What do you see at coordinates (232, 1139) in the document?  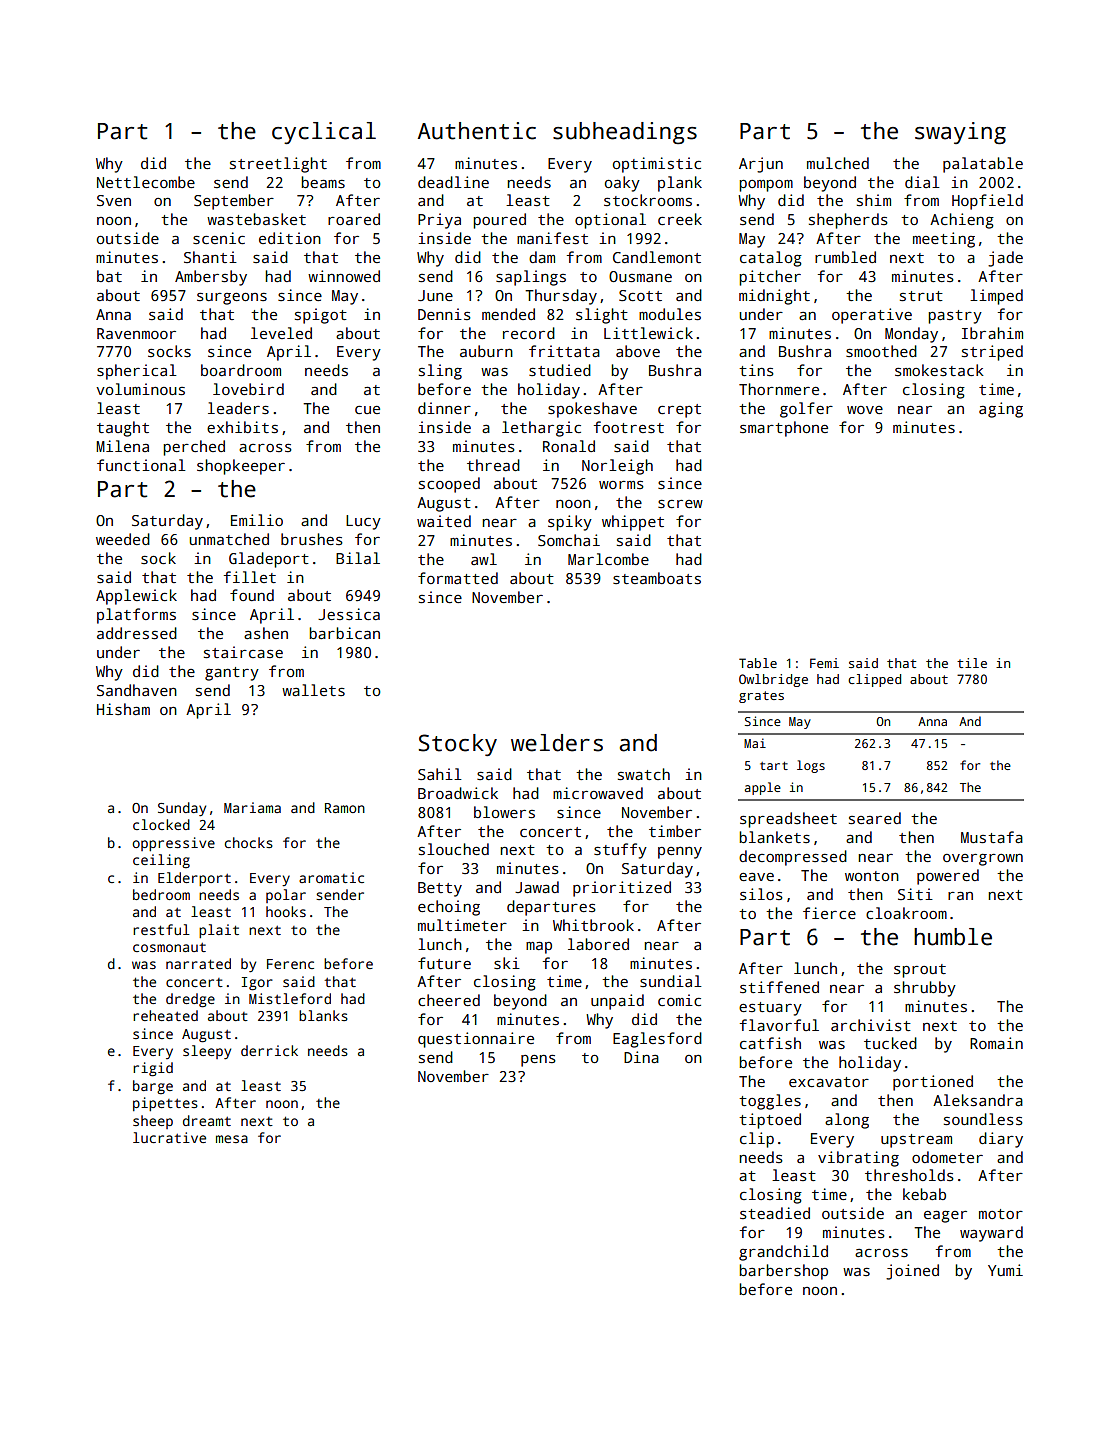 I see `mesa` at bounding box center [232, 1139].
